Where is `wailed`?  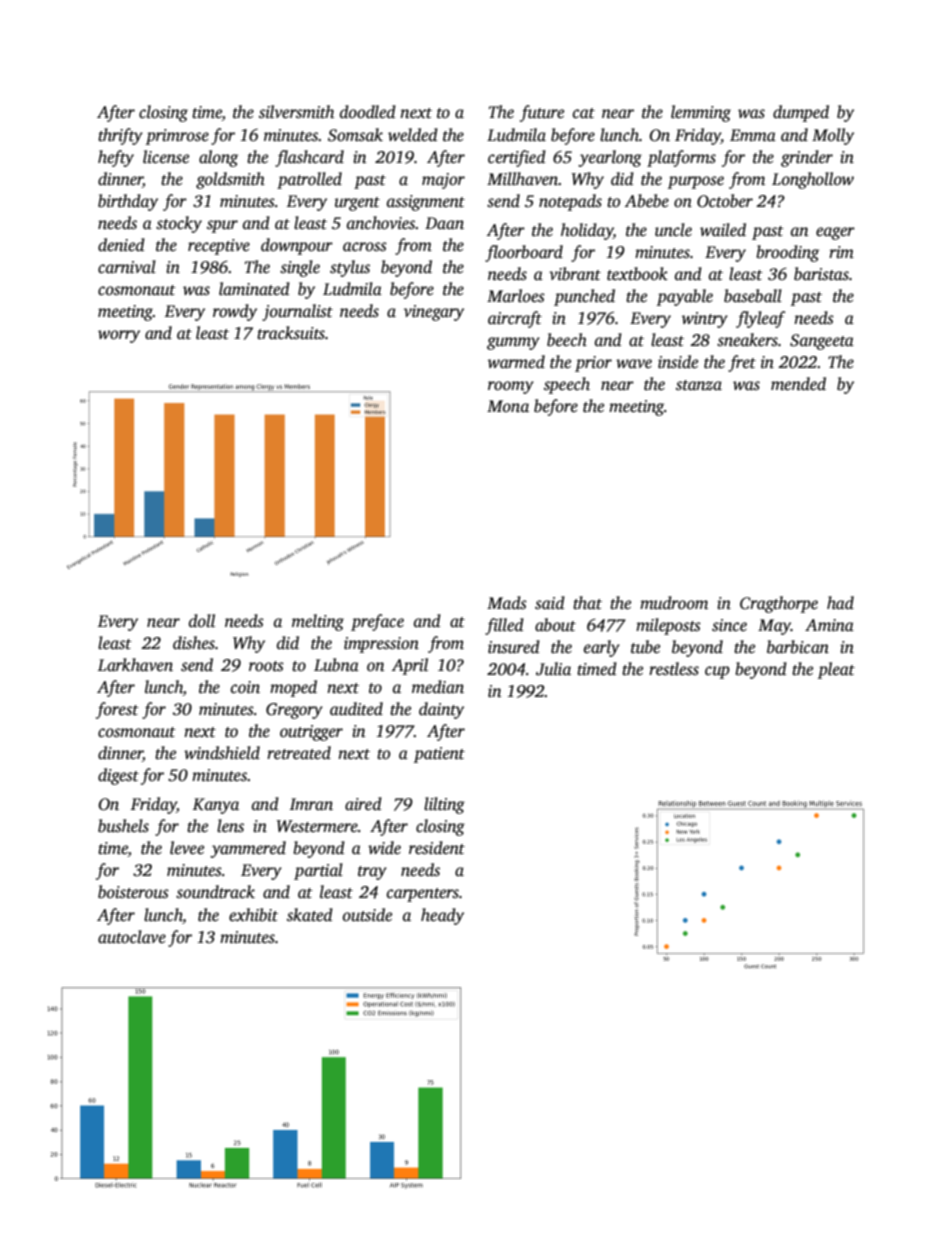
wailed is located at coordinates (723, 229).
